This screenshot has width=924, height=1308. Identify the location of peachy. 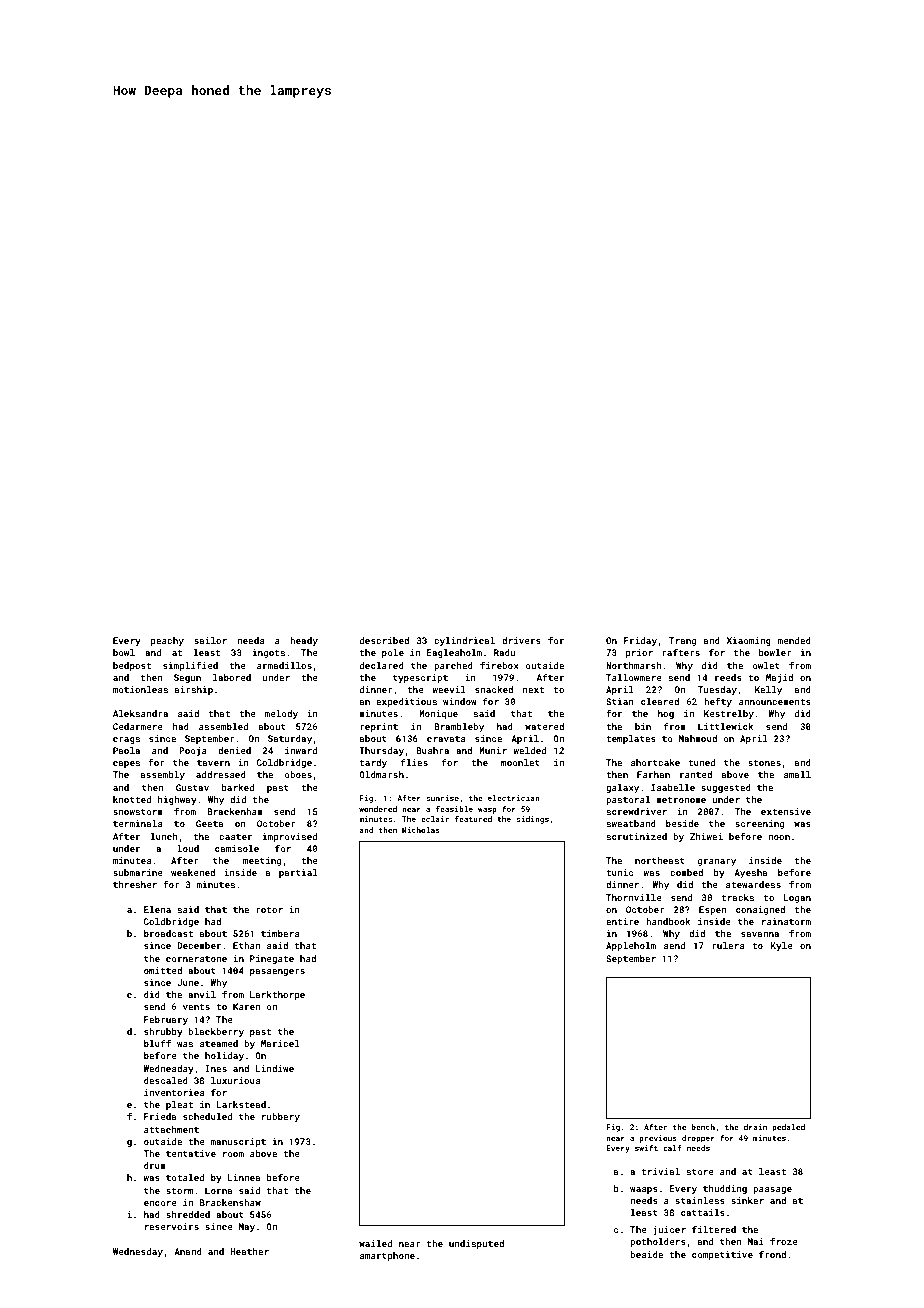
(167, 641).
